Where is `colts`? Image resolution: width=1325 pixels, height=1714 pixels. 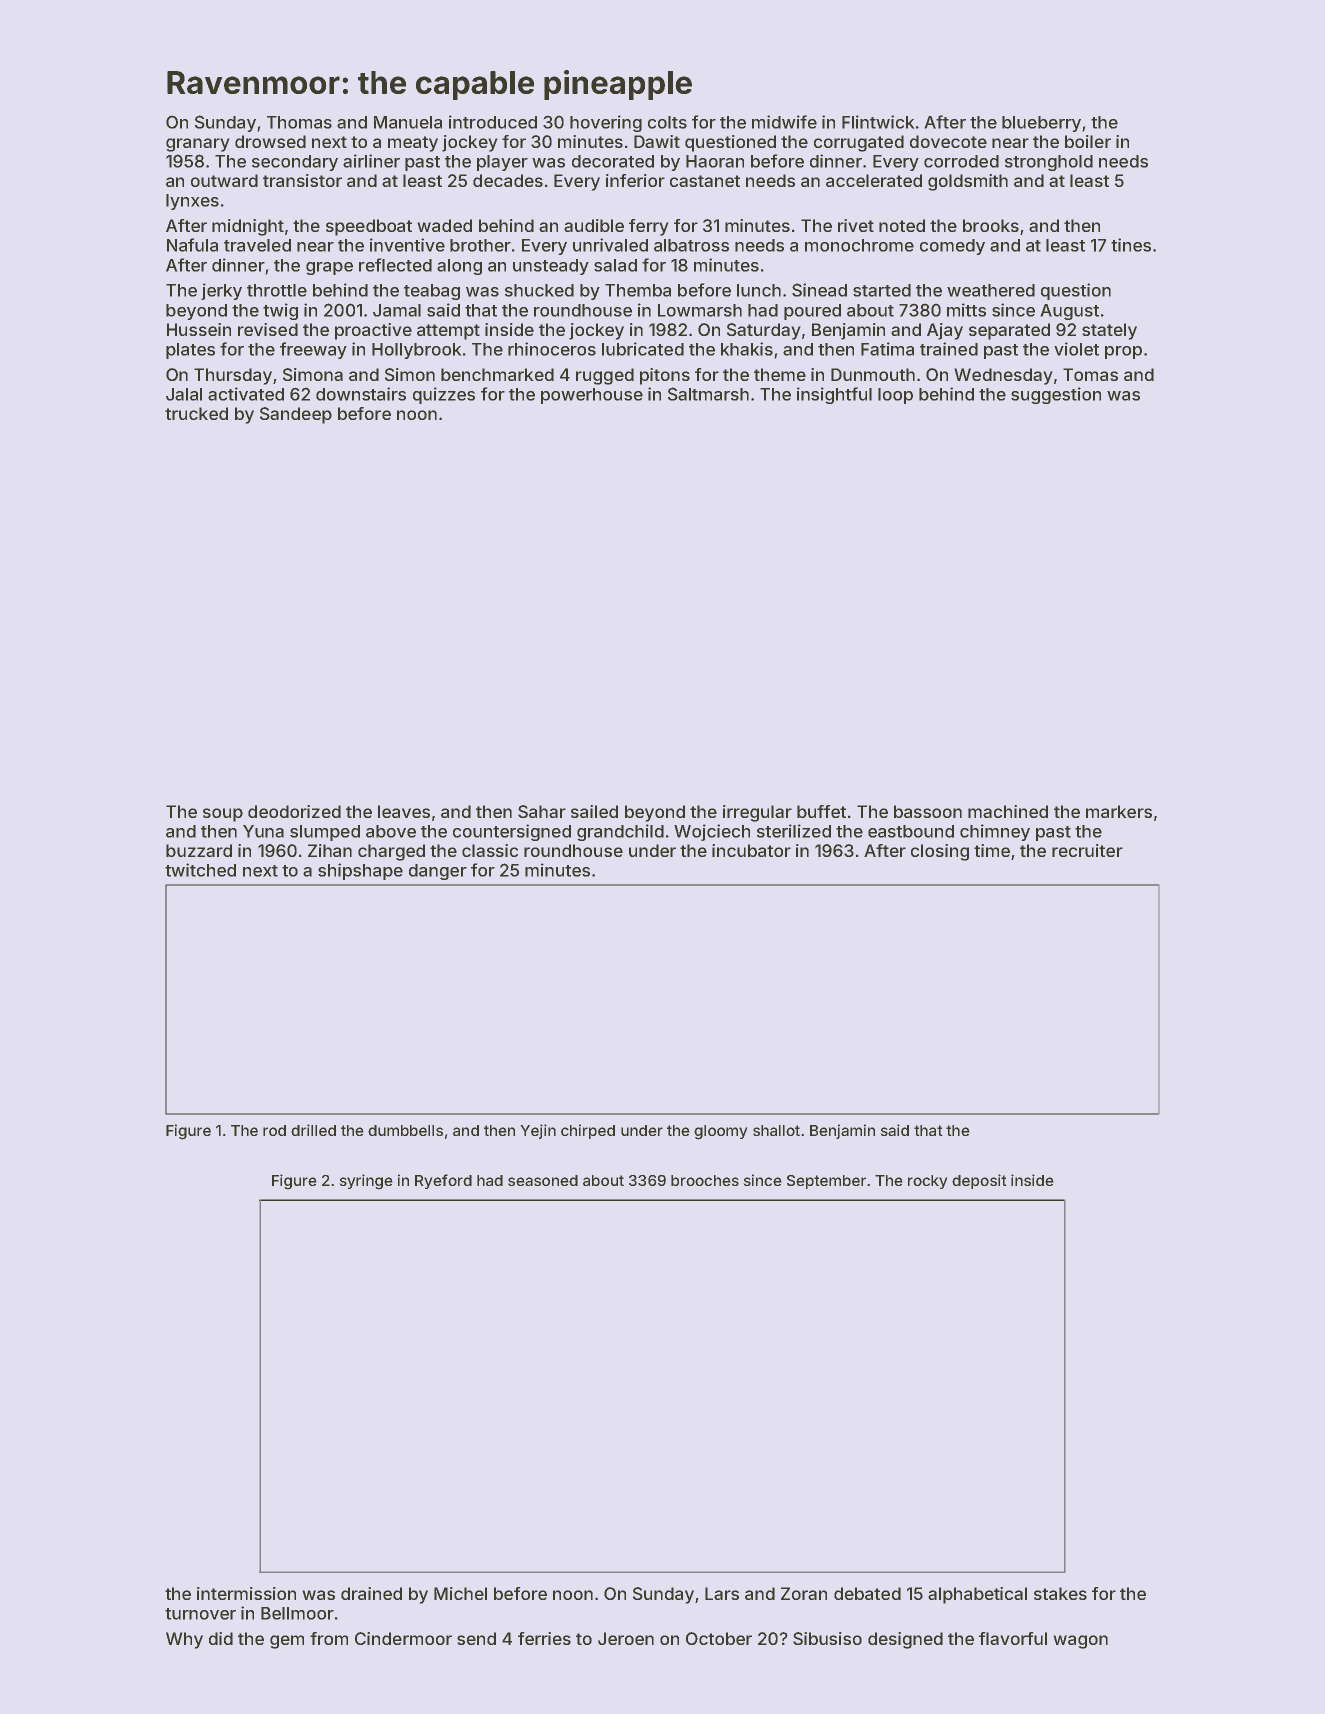
colts is located at coordinates (667, 122).
